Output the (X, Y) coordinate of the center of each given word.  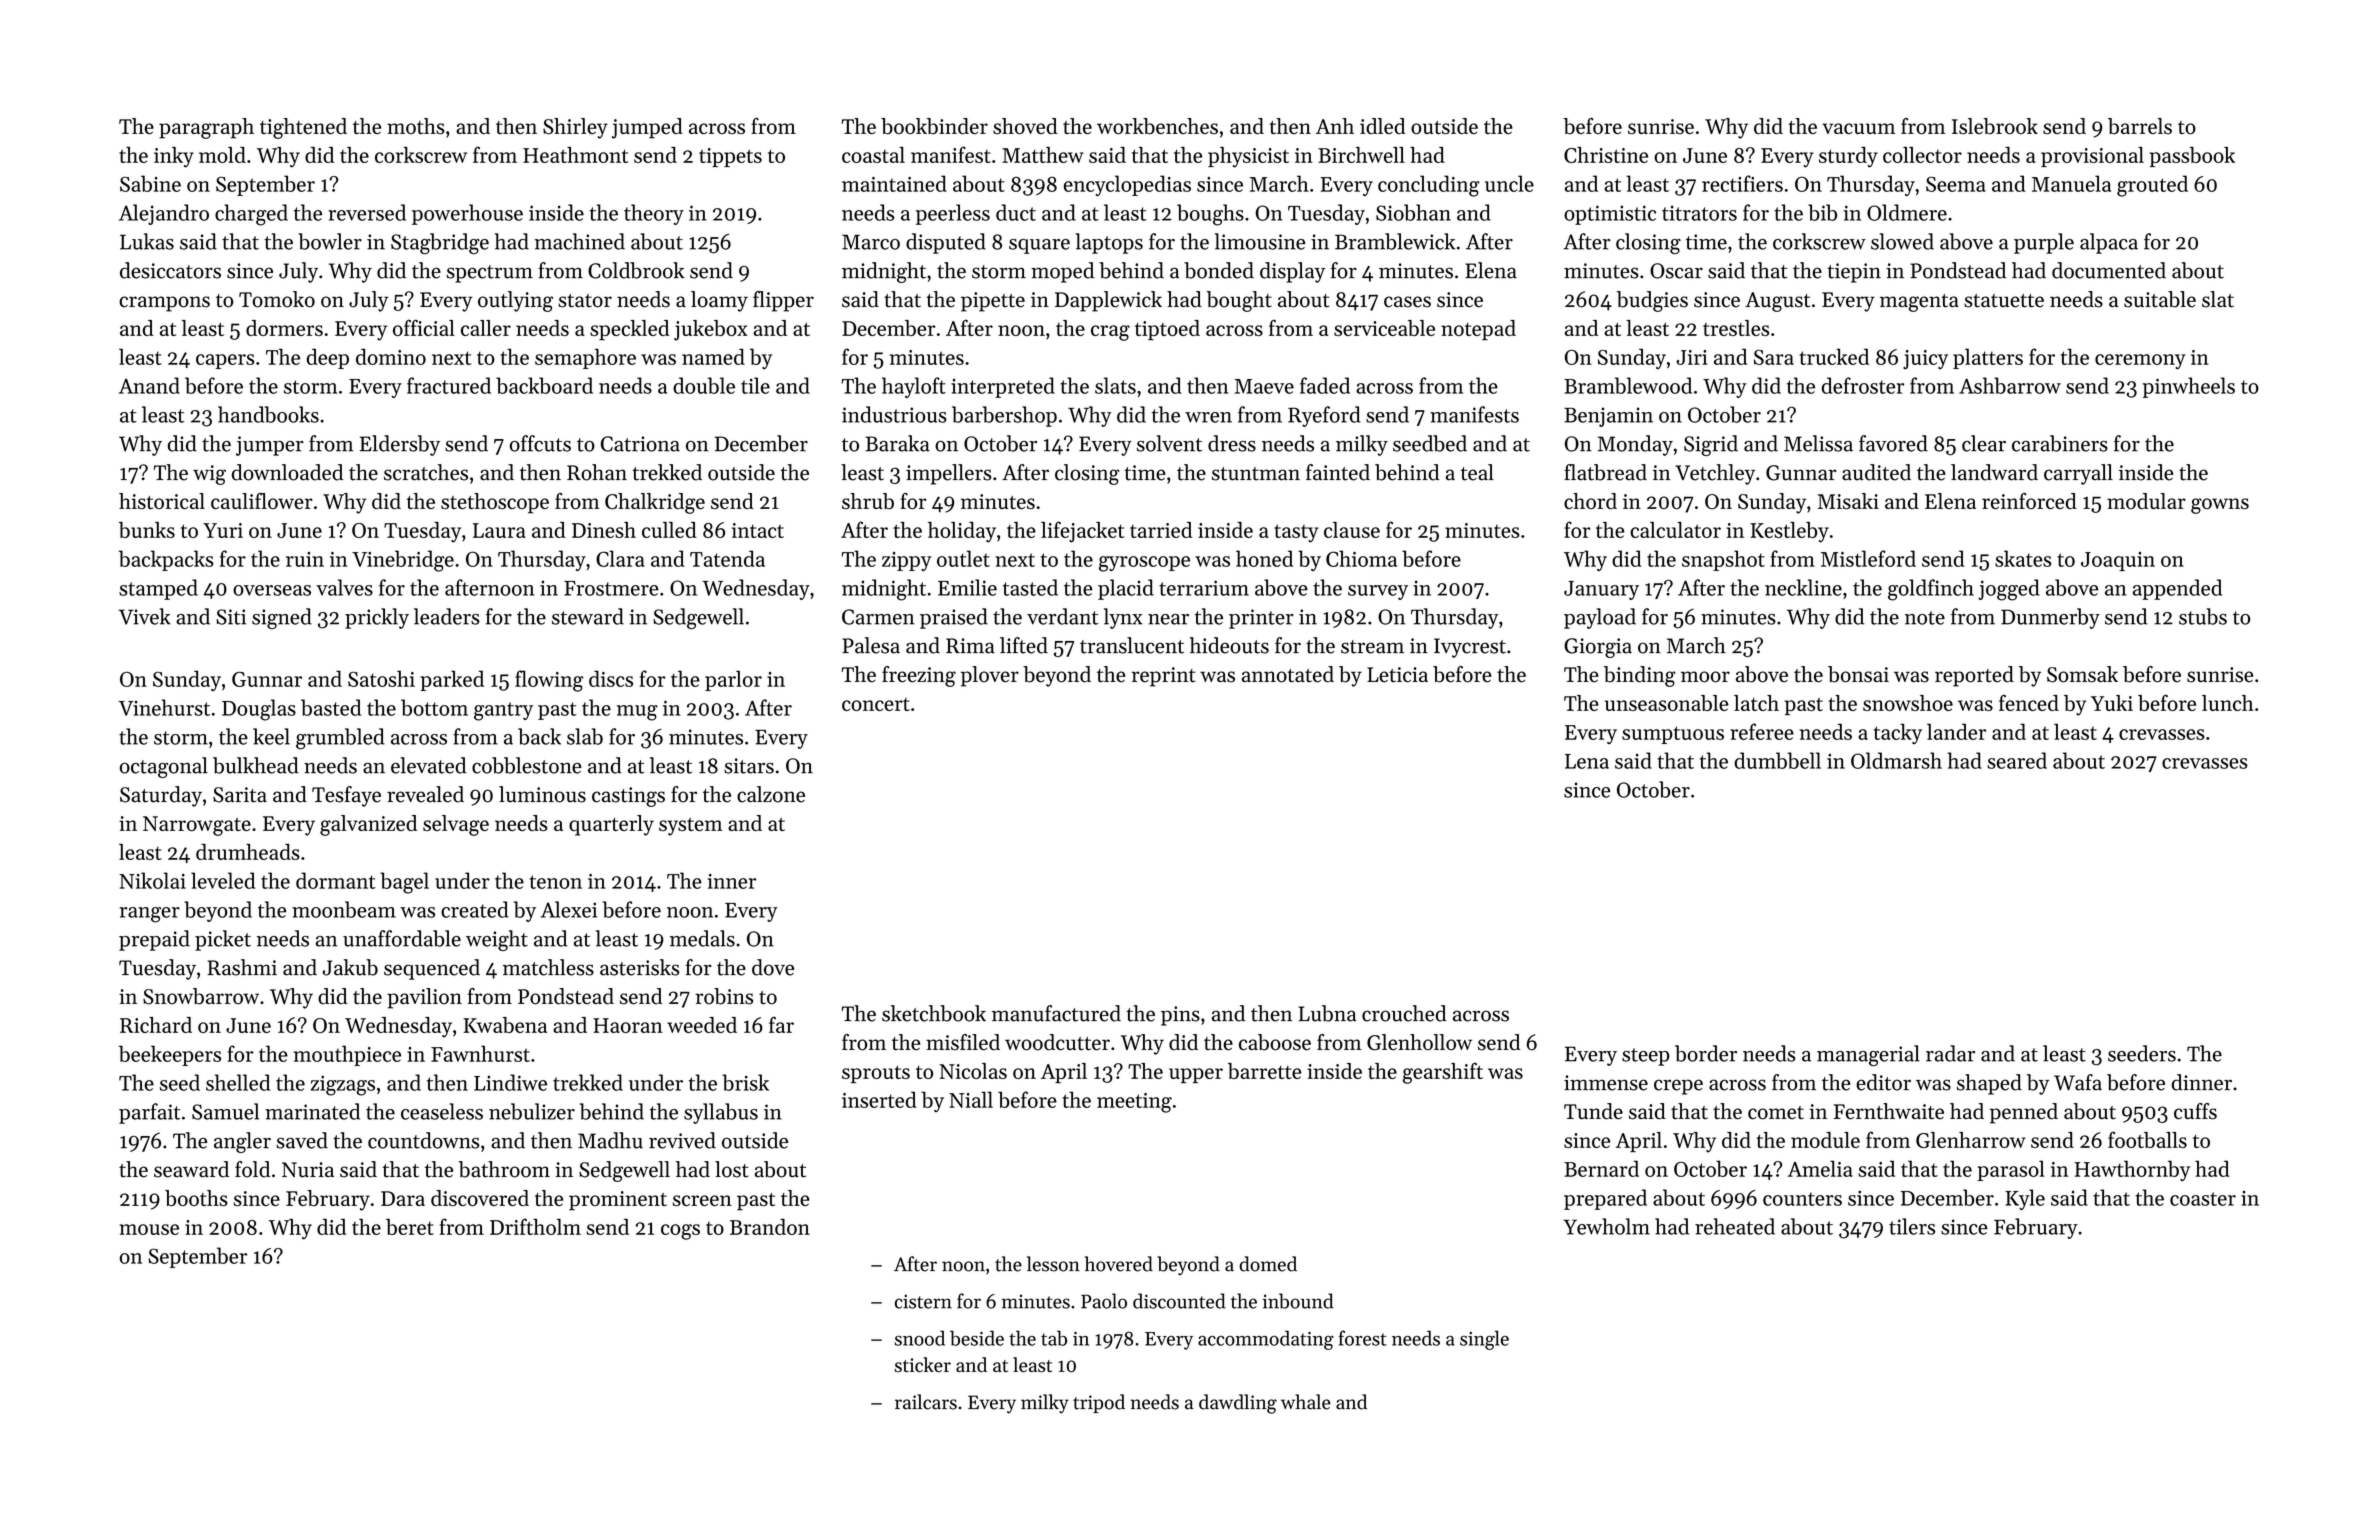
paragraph (206, 128)
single (1484, 1340)
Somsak (2082, 674)
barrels (2140, 126)
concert (876, 704)
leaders (447, 616)
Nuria (308, 1170)
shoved (1025, 126)
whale (1306, 1402)
